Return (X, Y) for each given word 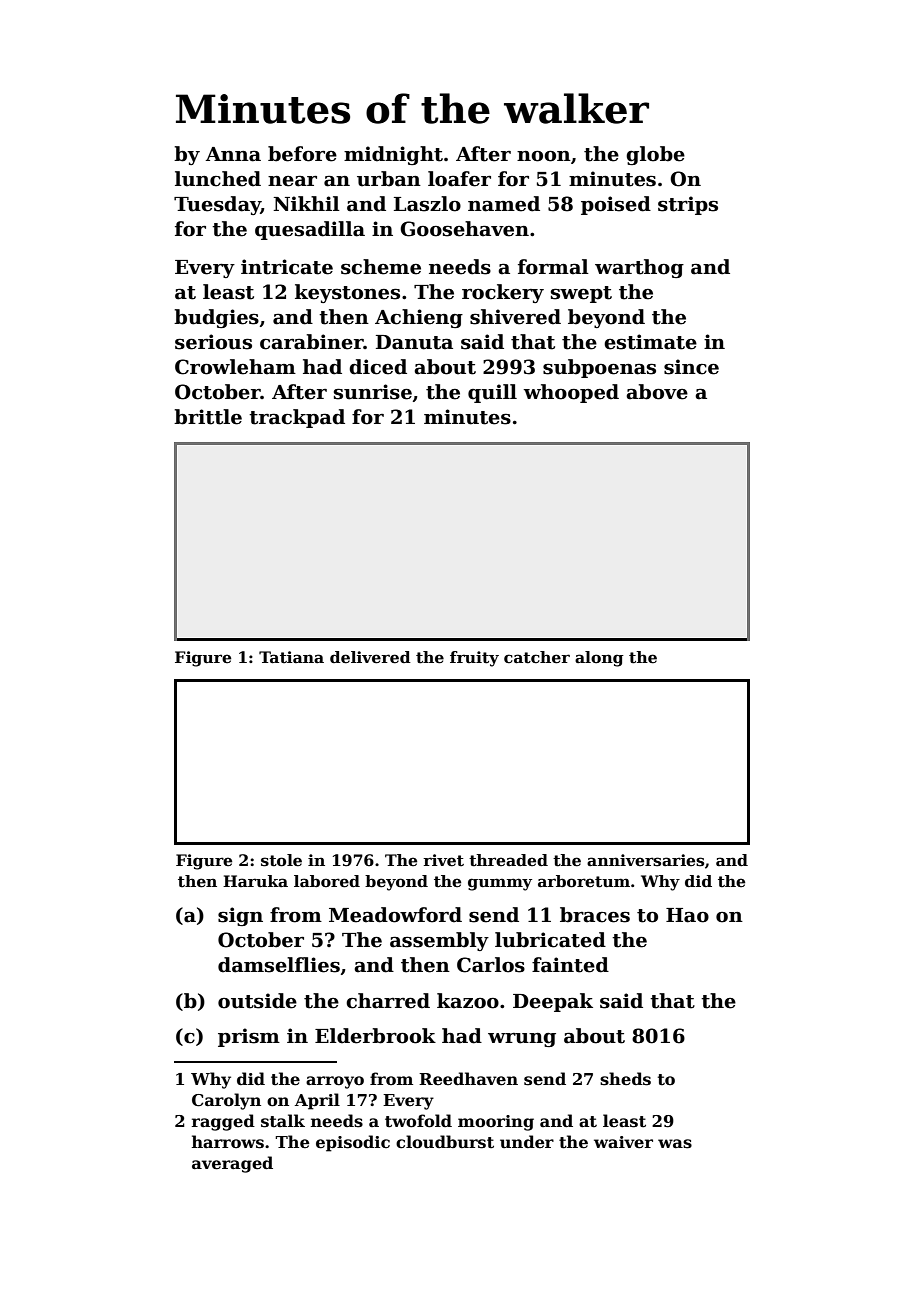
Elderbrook (375, 1036)
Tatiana (291, 657)
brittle (208, 417)
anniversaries (645, 860)
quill (492, 393)
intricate (287, 267)
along (599, 659)
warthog (639, 268)
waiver (623, 1142)
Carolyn (226, 1101)
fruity (474, 659)
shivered (515, 317)
